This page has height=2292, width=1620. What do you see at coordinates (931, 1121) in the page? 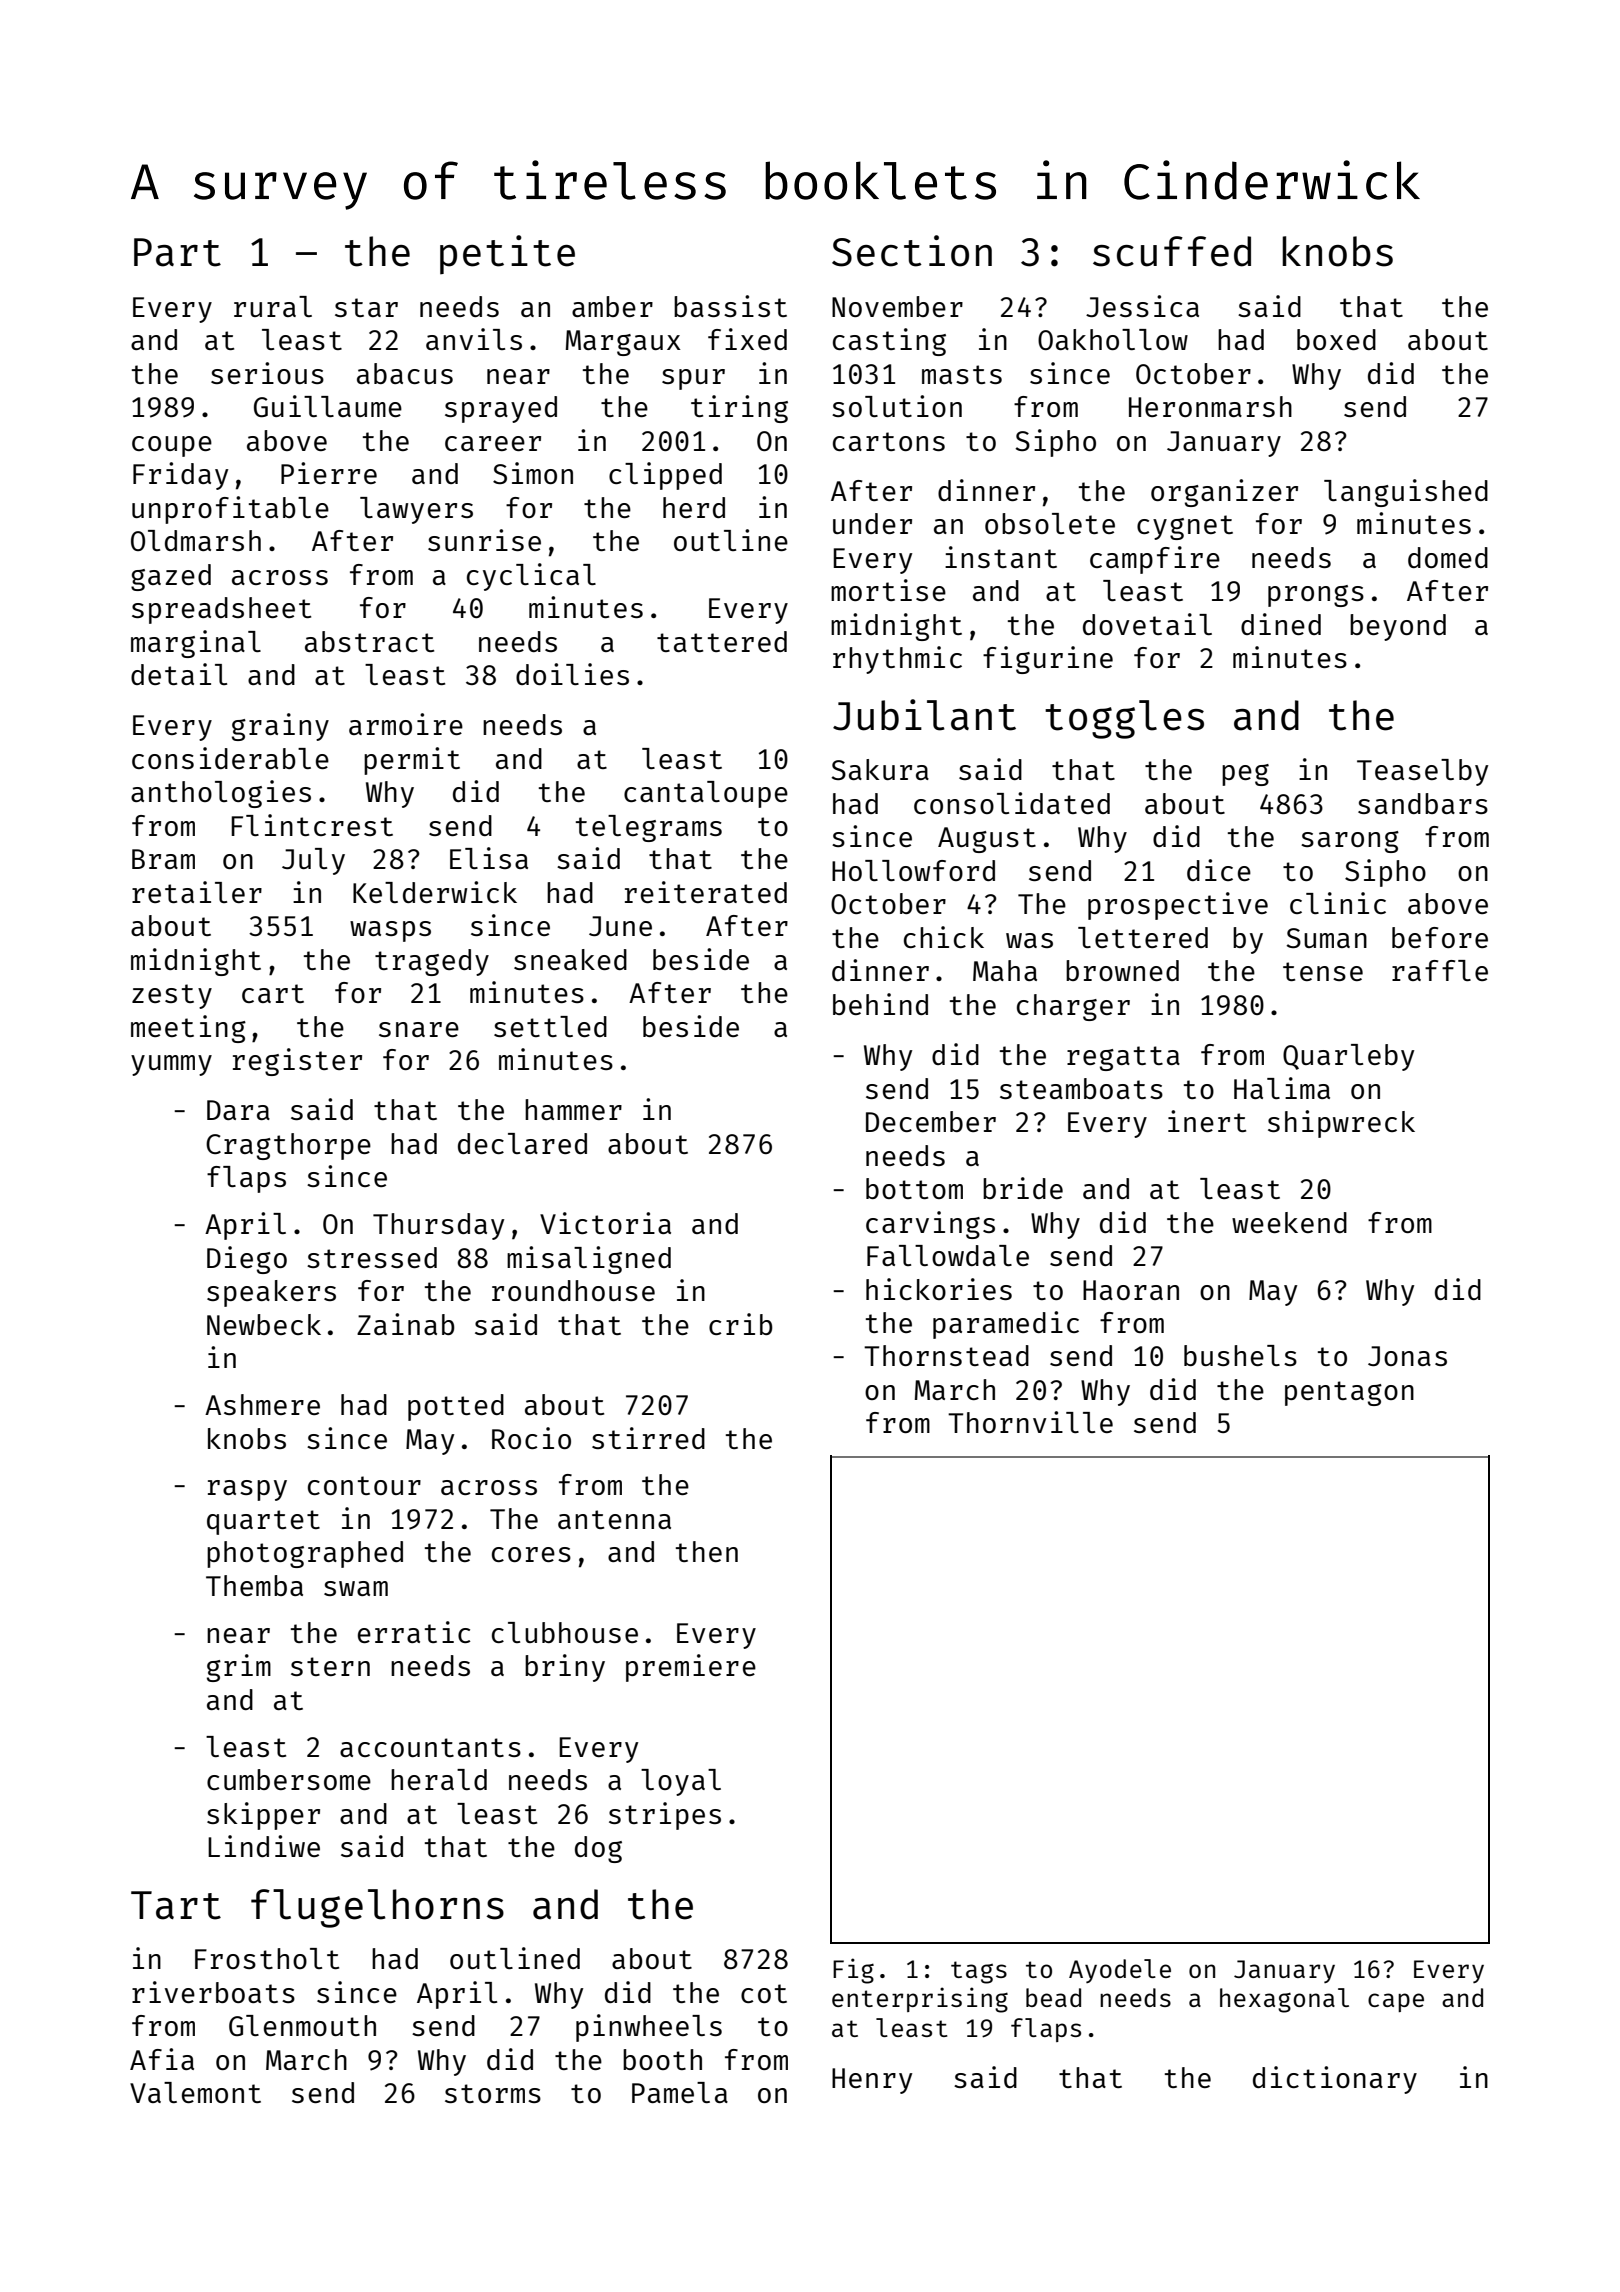
I see `December` at bounding box center [931, 1121].
